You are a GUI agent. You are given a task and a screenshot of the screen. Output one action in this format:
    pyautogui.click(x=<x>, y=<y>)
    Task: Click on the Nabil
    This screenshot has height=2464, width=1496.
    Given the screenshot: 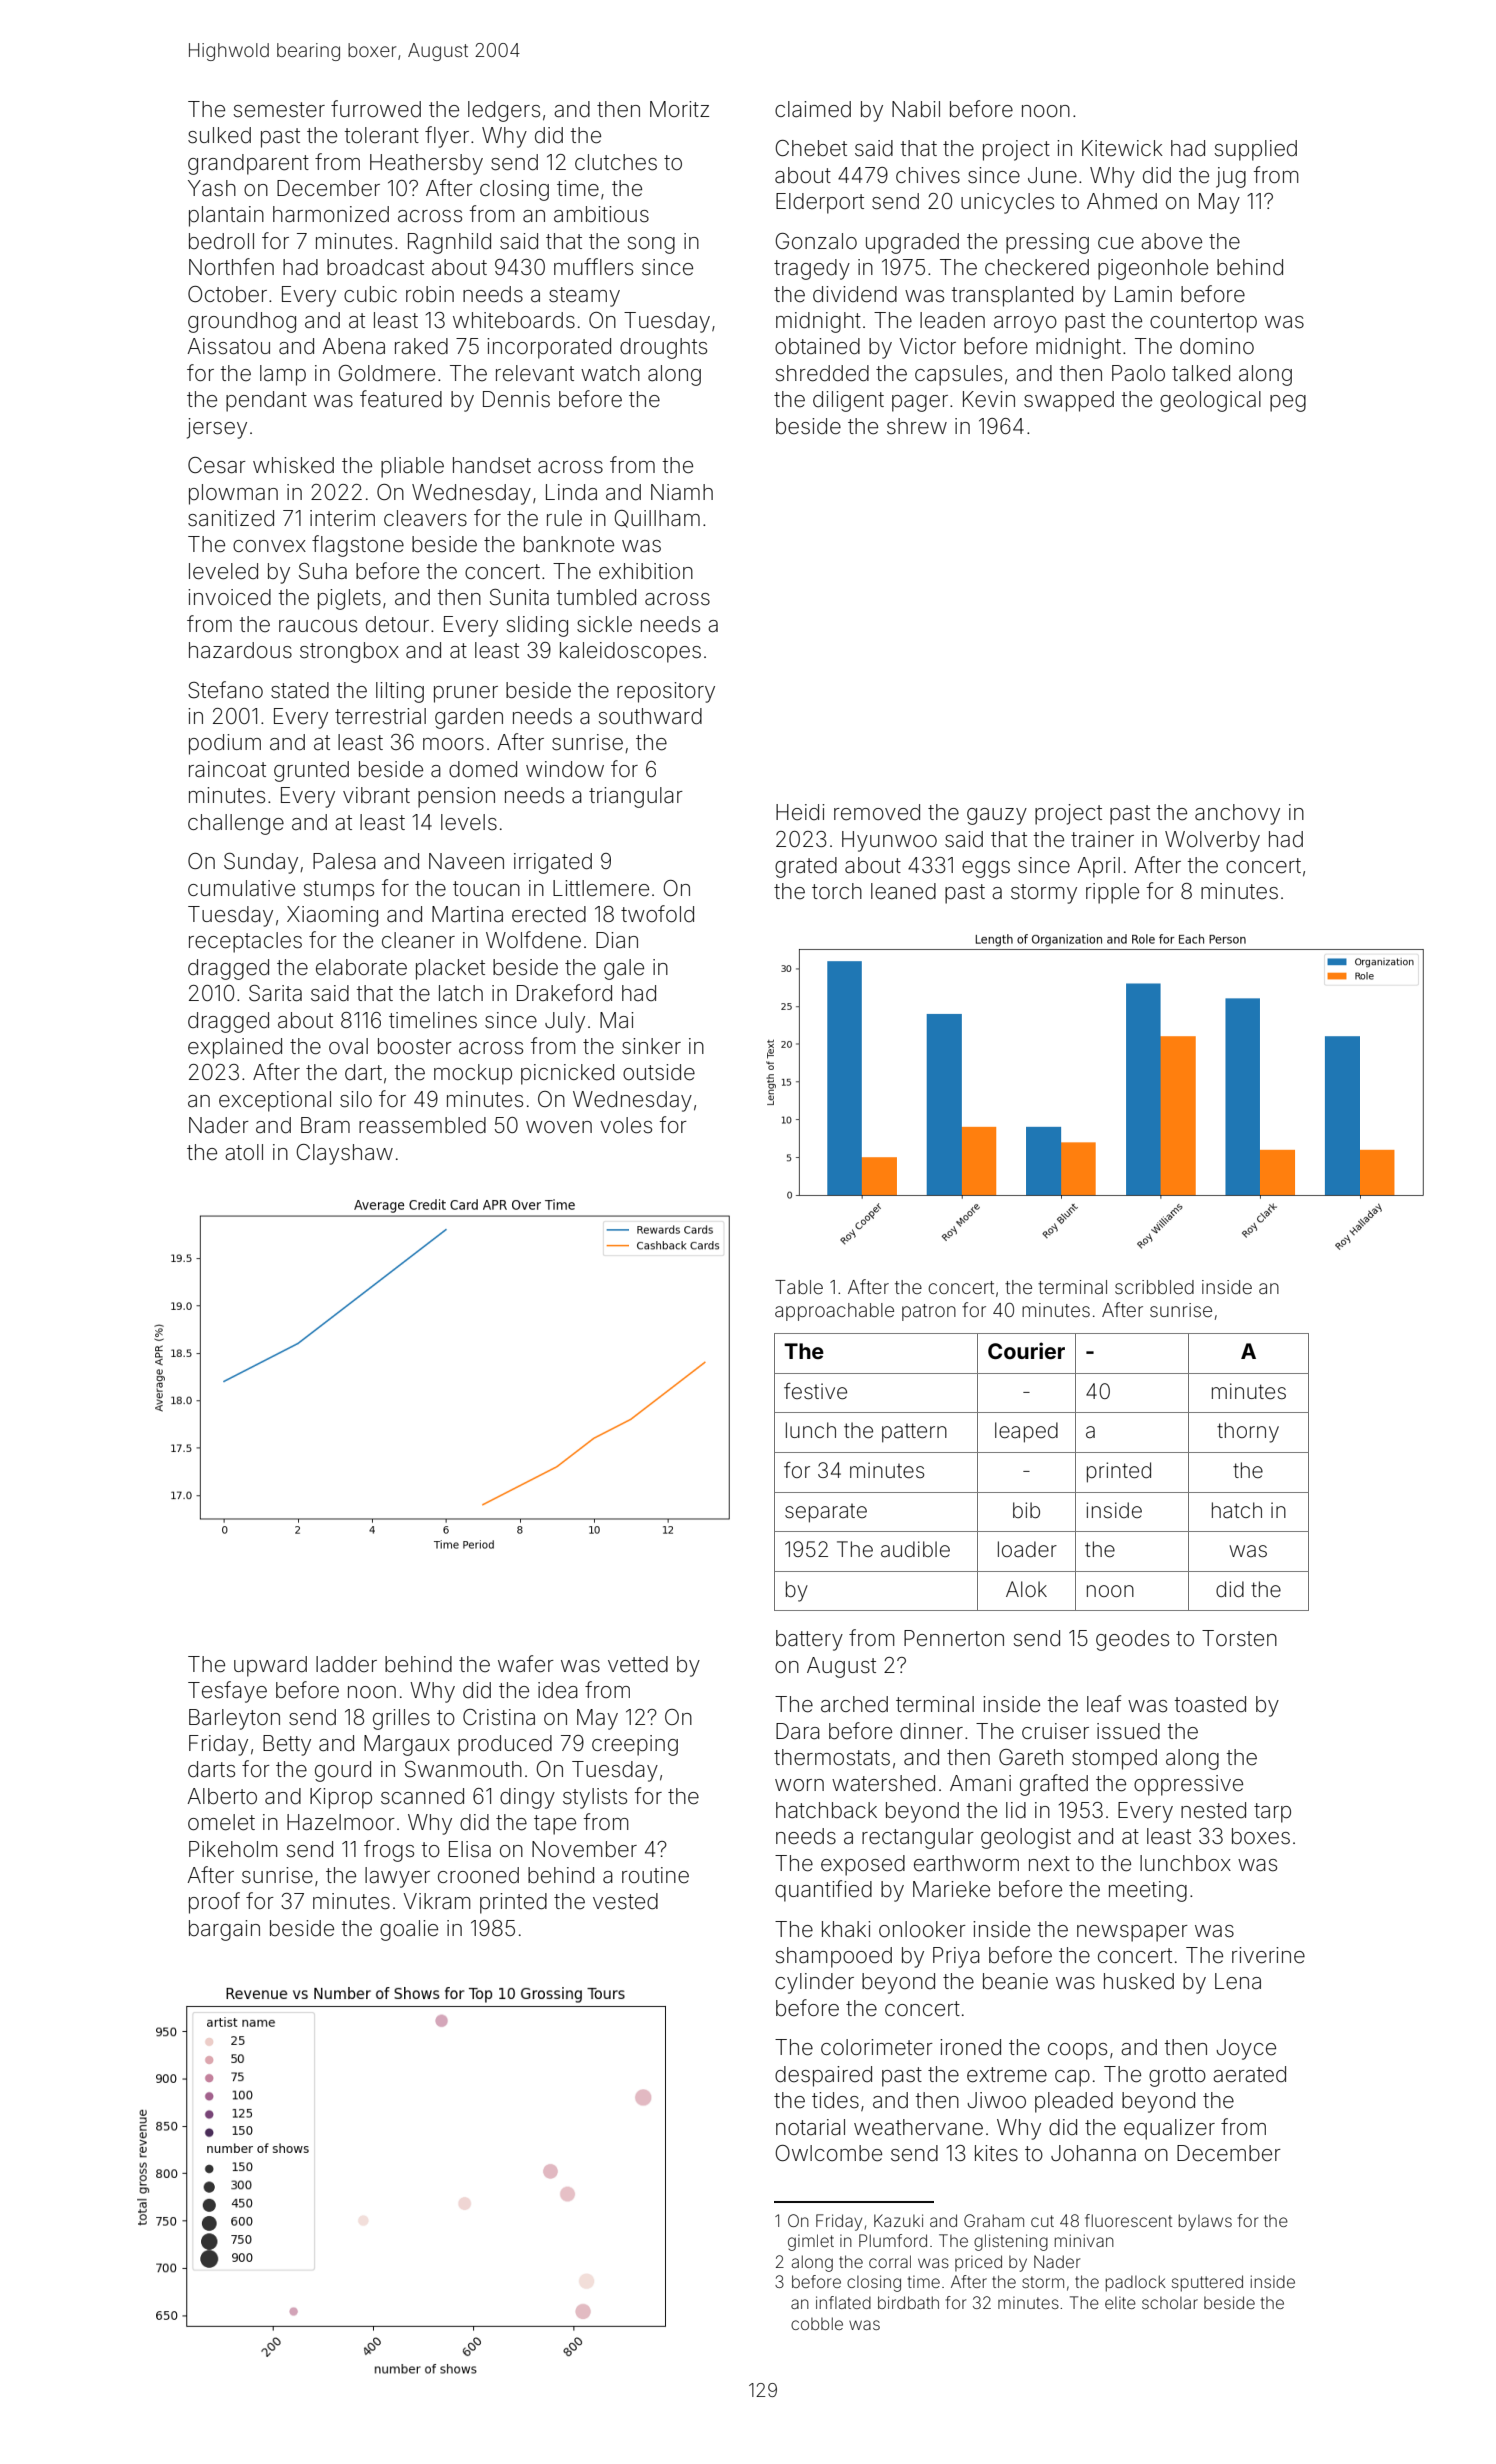 What is the action you would take?
    pyautogui.click(x=916, y=109)
